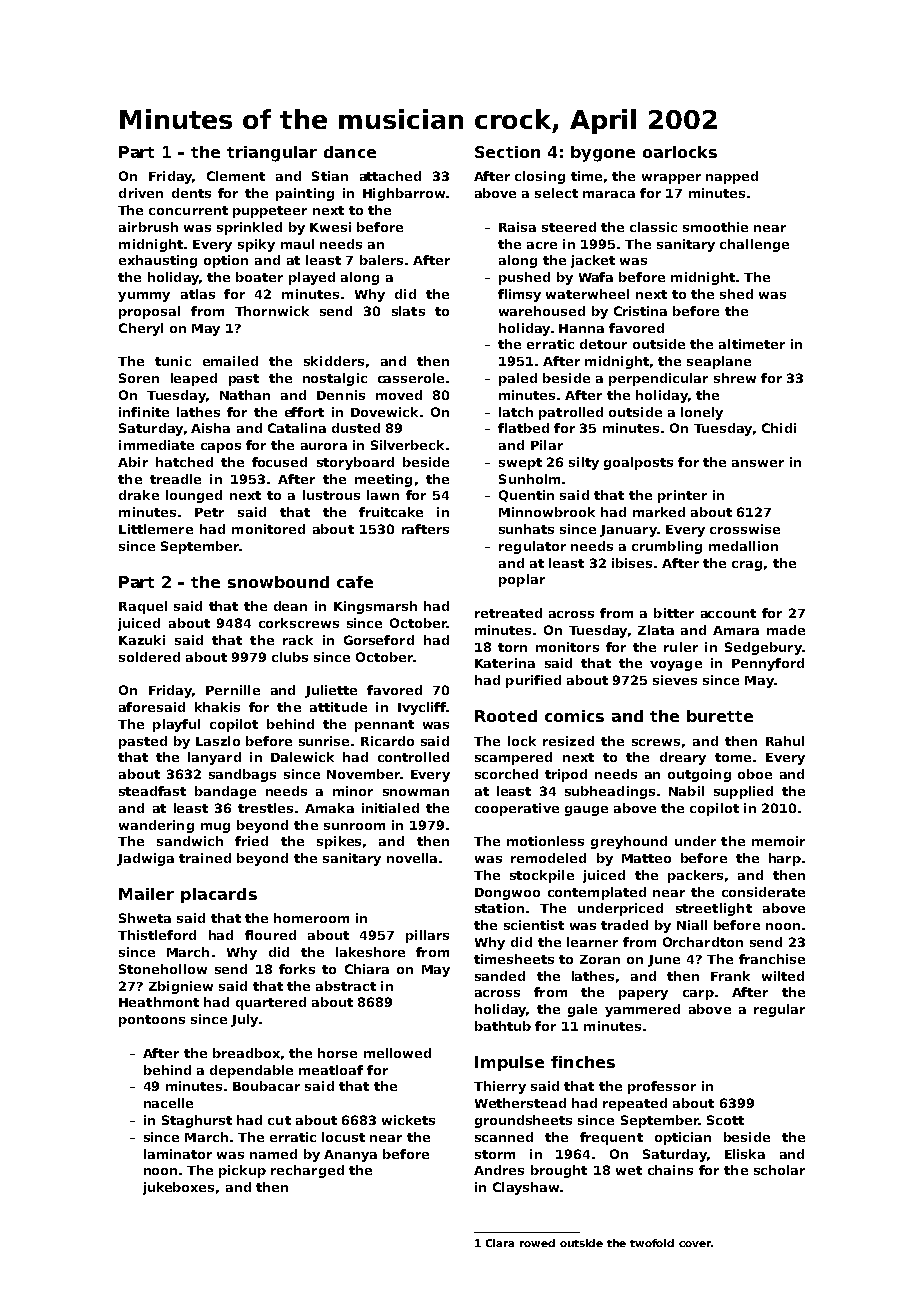 This document has height=1308, width=924. Describe the element at coordinates (500, 1243) in the document. I see `Clara` at that location.
